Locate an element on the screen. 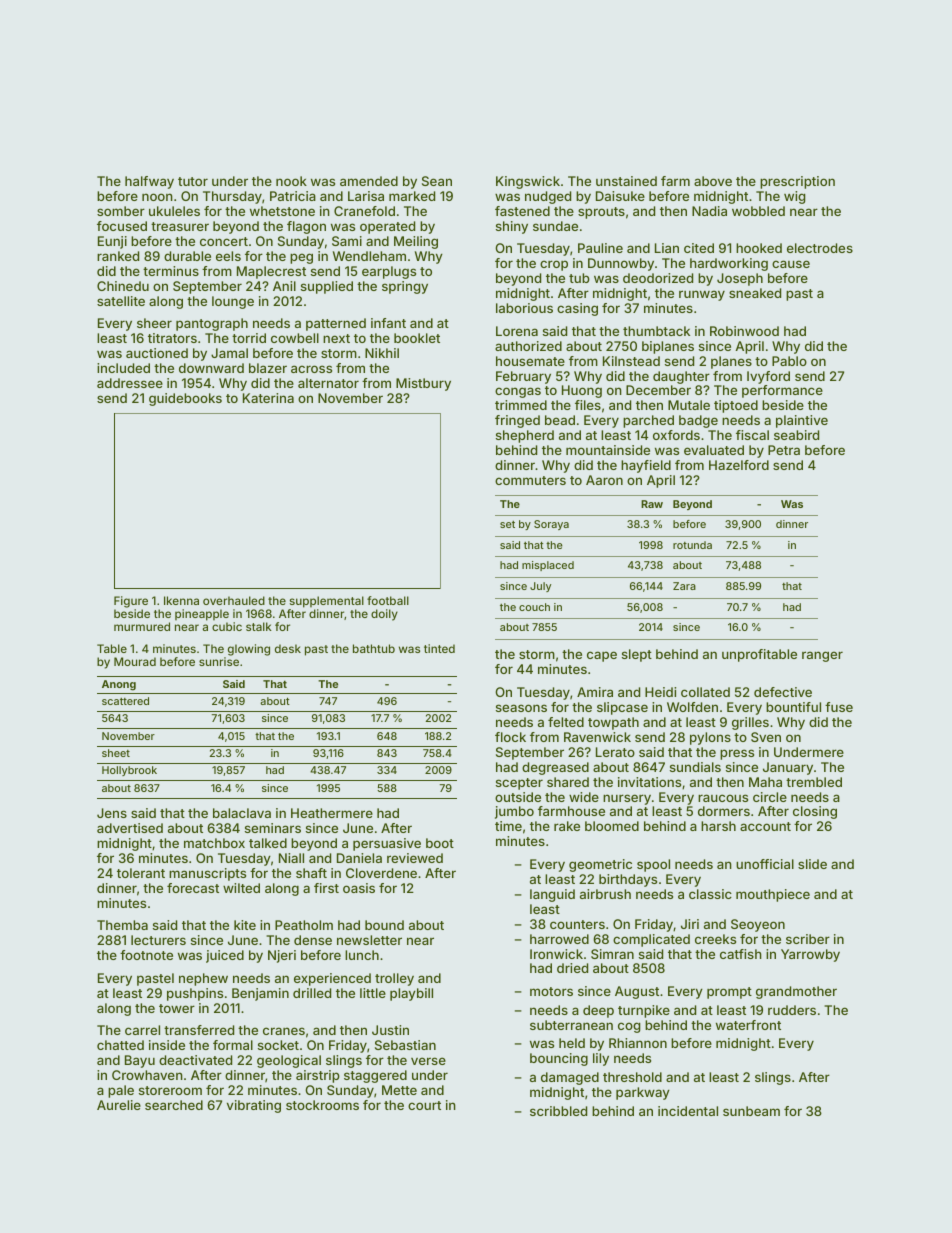  commuters is located at coordinates (530, 480).
